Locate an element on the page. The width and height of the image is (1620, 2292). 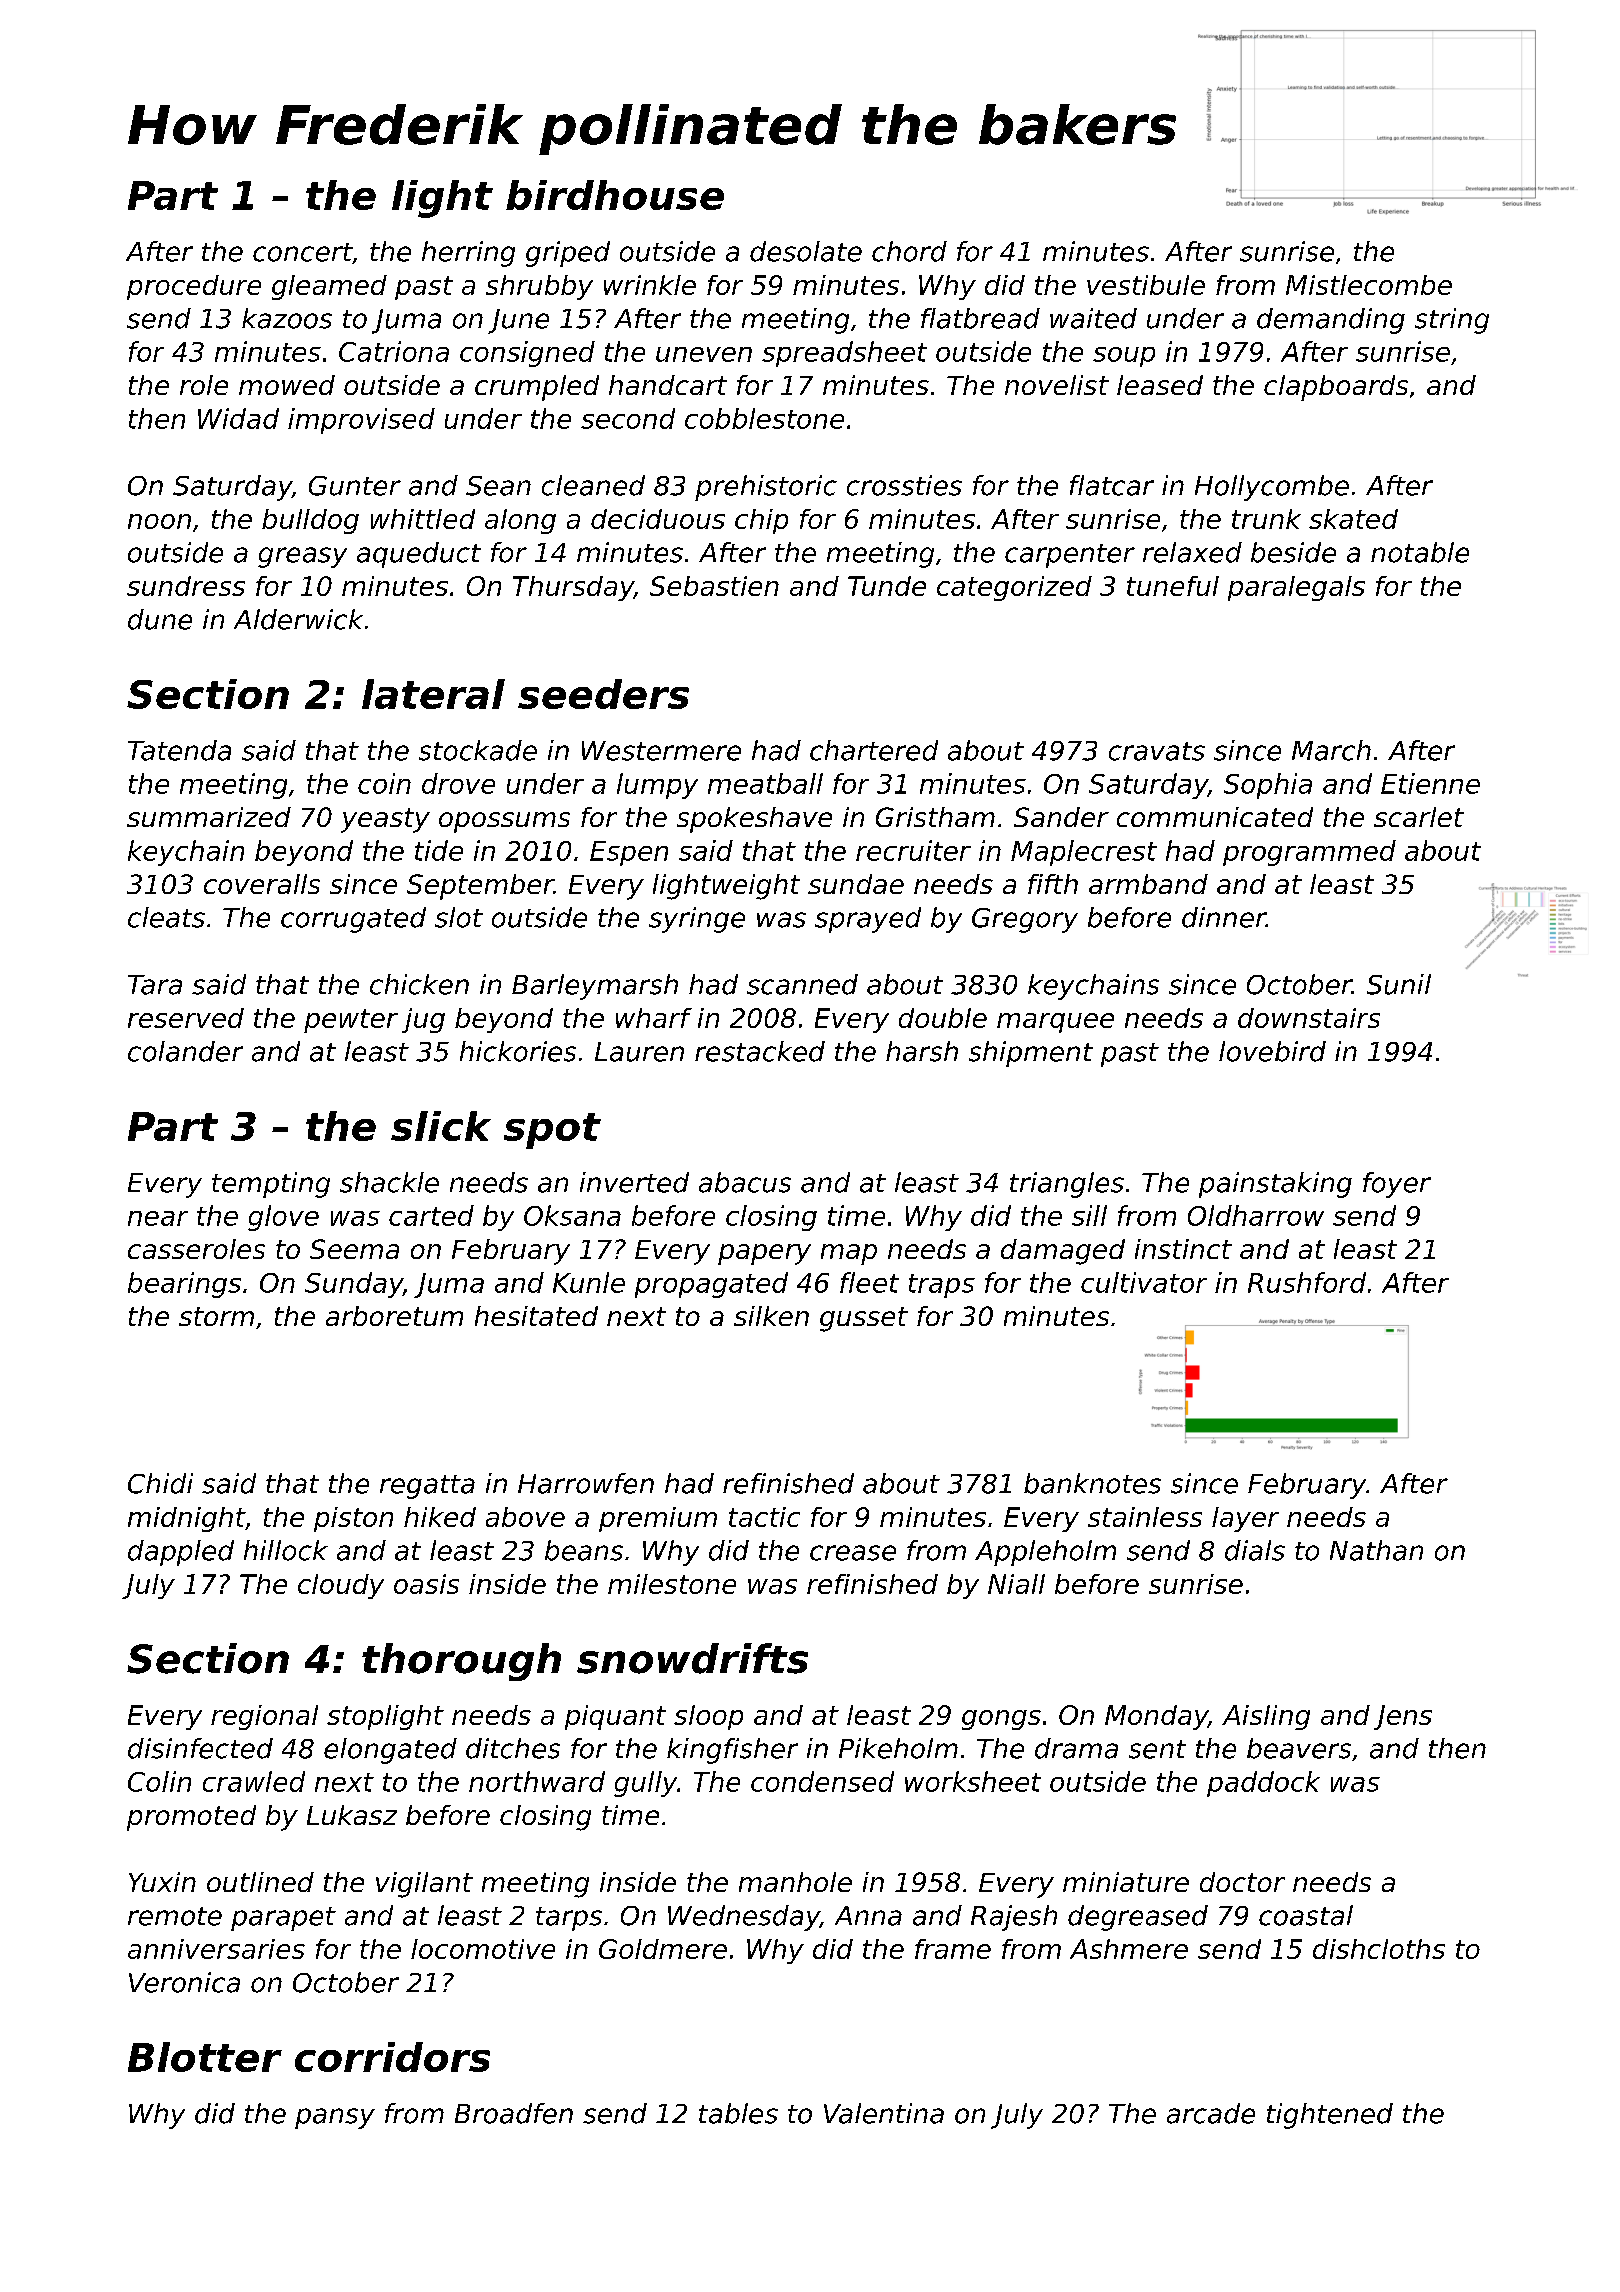
Widad is located at coordinates (238, 418).
